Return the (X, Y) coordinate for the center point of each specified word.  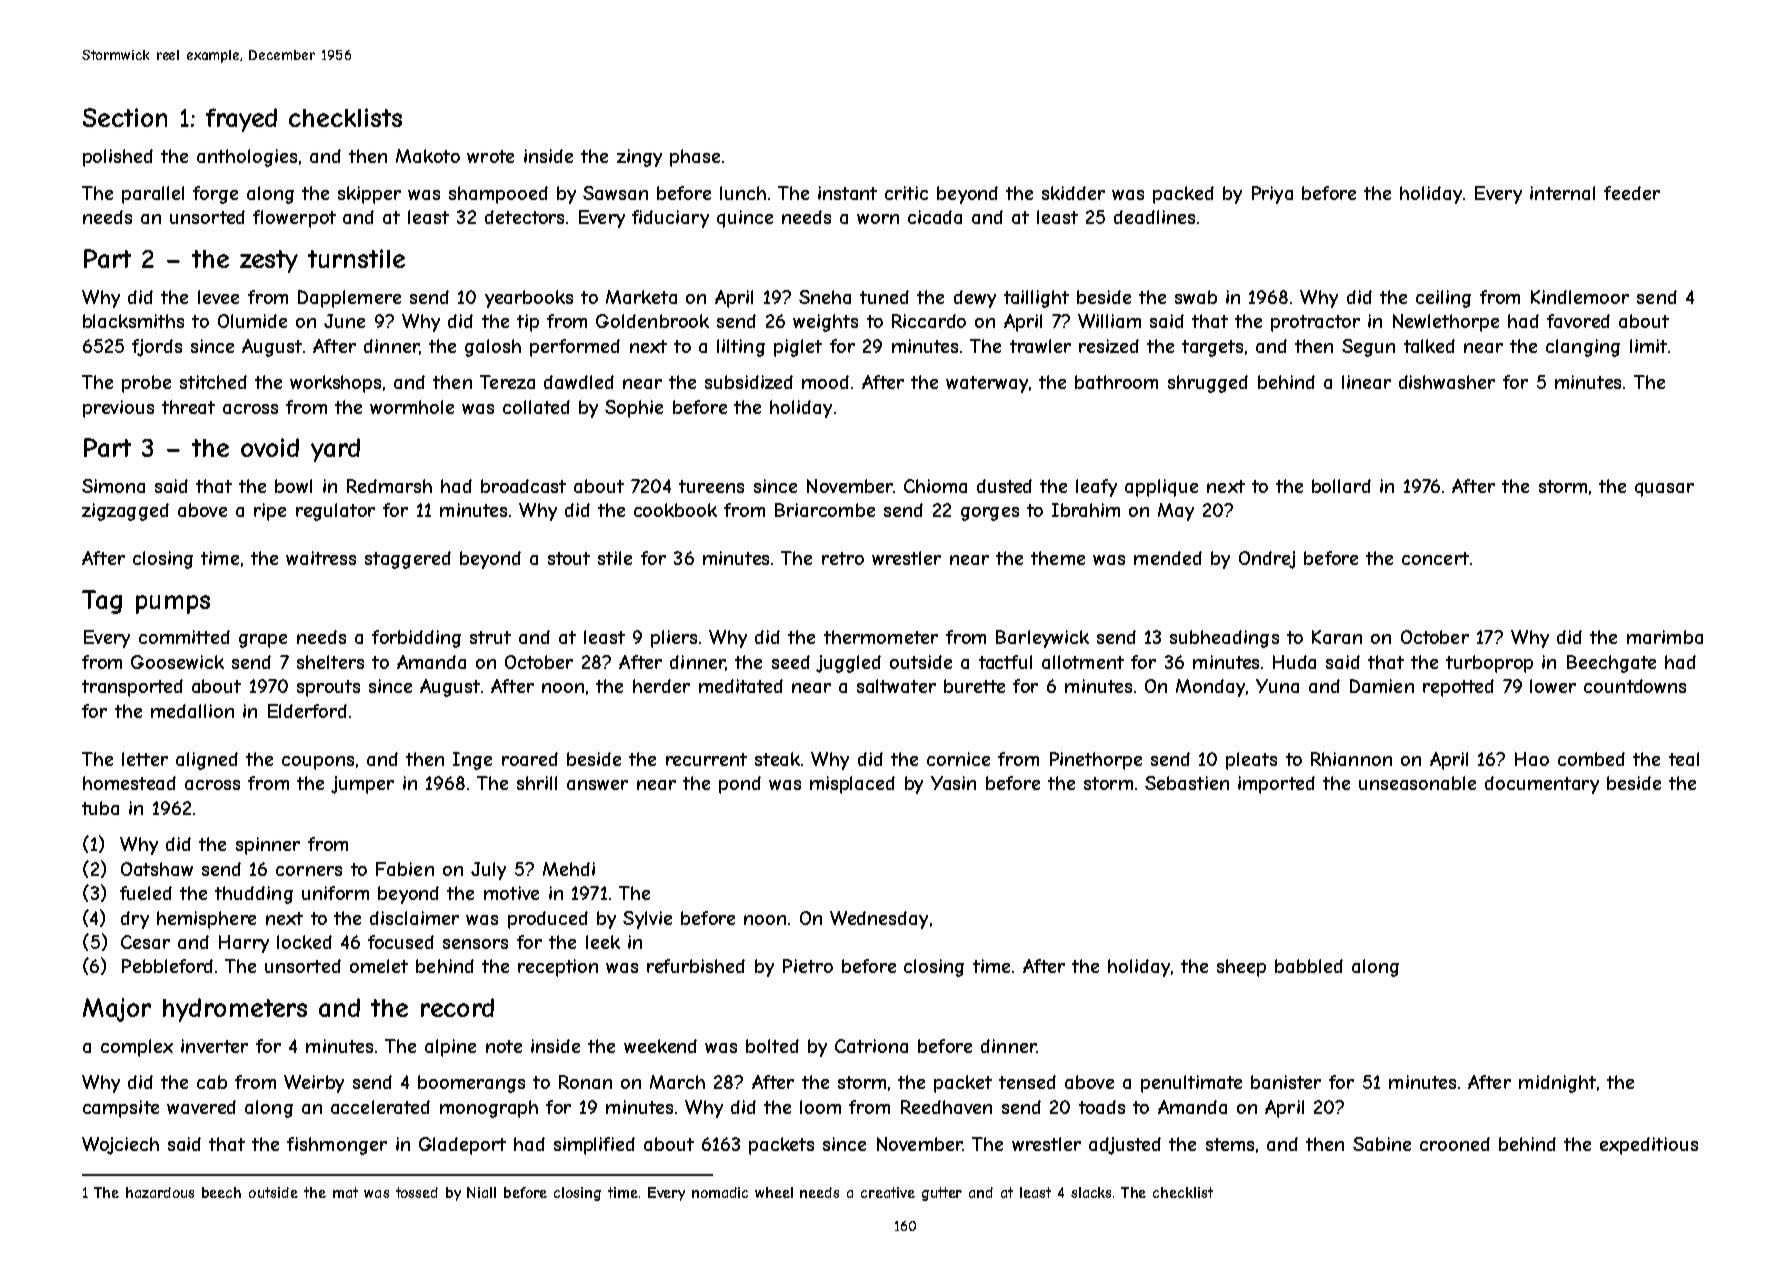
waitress (321, 558)
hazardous (160, 1192)
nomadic (720, 1192)
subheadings (1224, 639)
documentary (1542, 785)
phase (695, 158)
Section (125, 117)
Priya (1272, 195)
